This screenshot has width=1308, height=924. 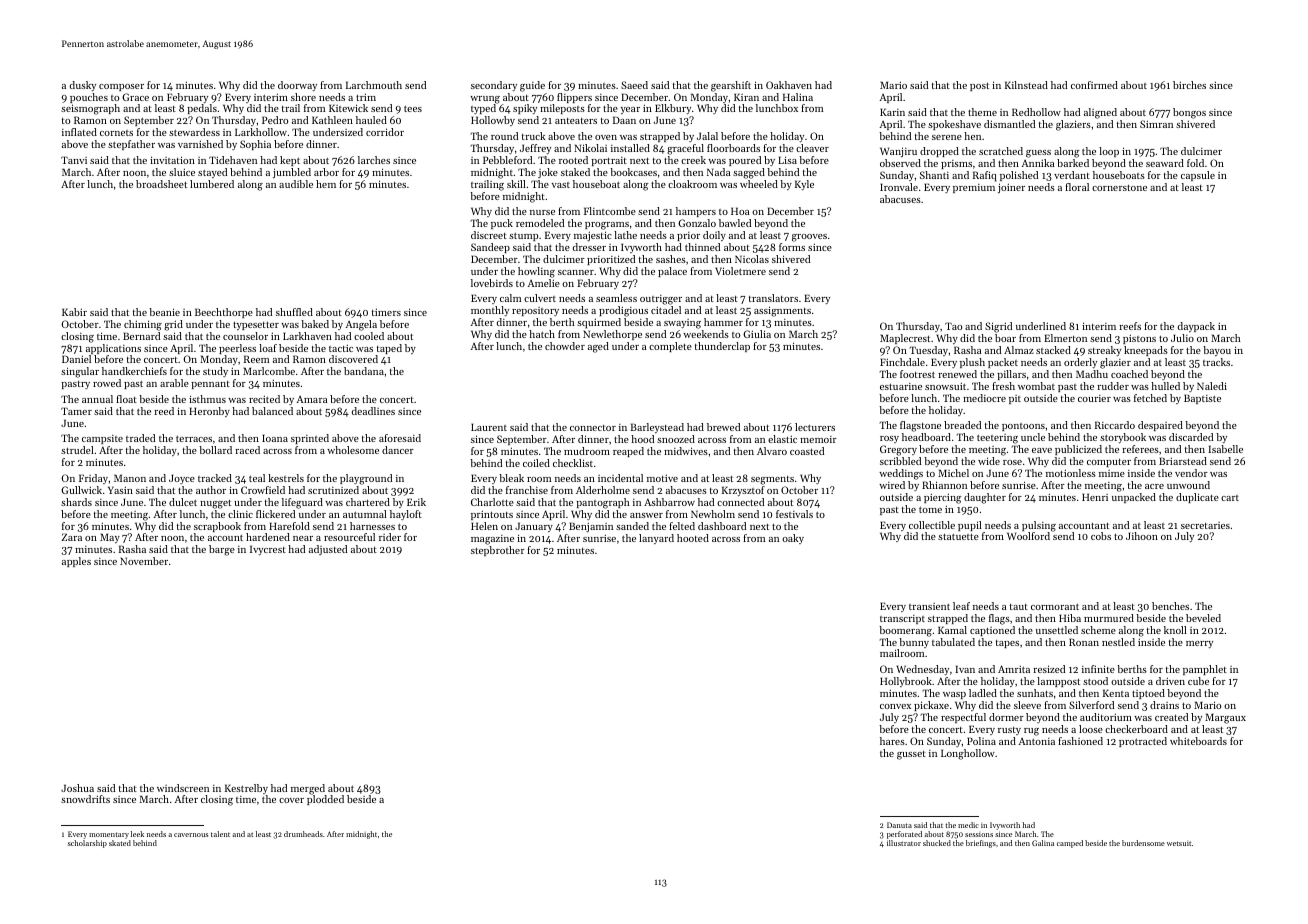 I want to click on nurse, so click(x=542, y=212).
